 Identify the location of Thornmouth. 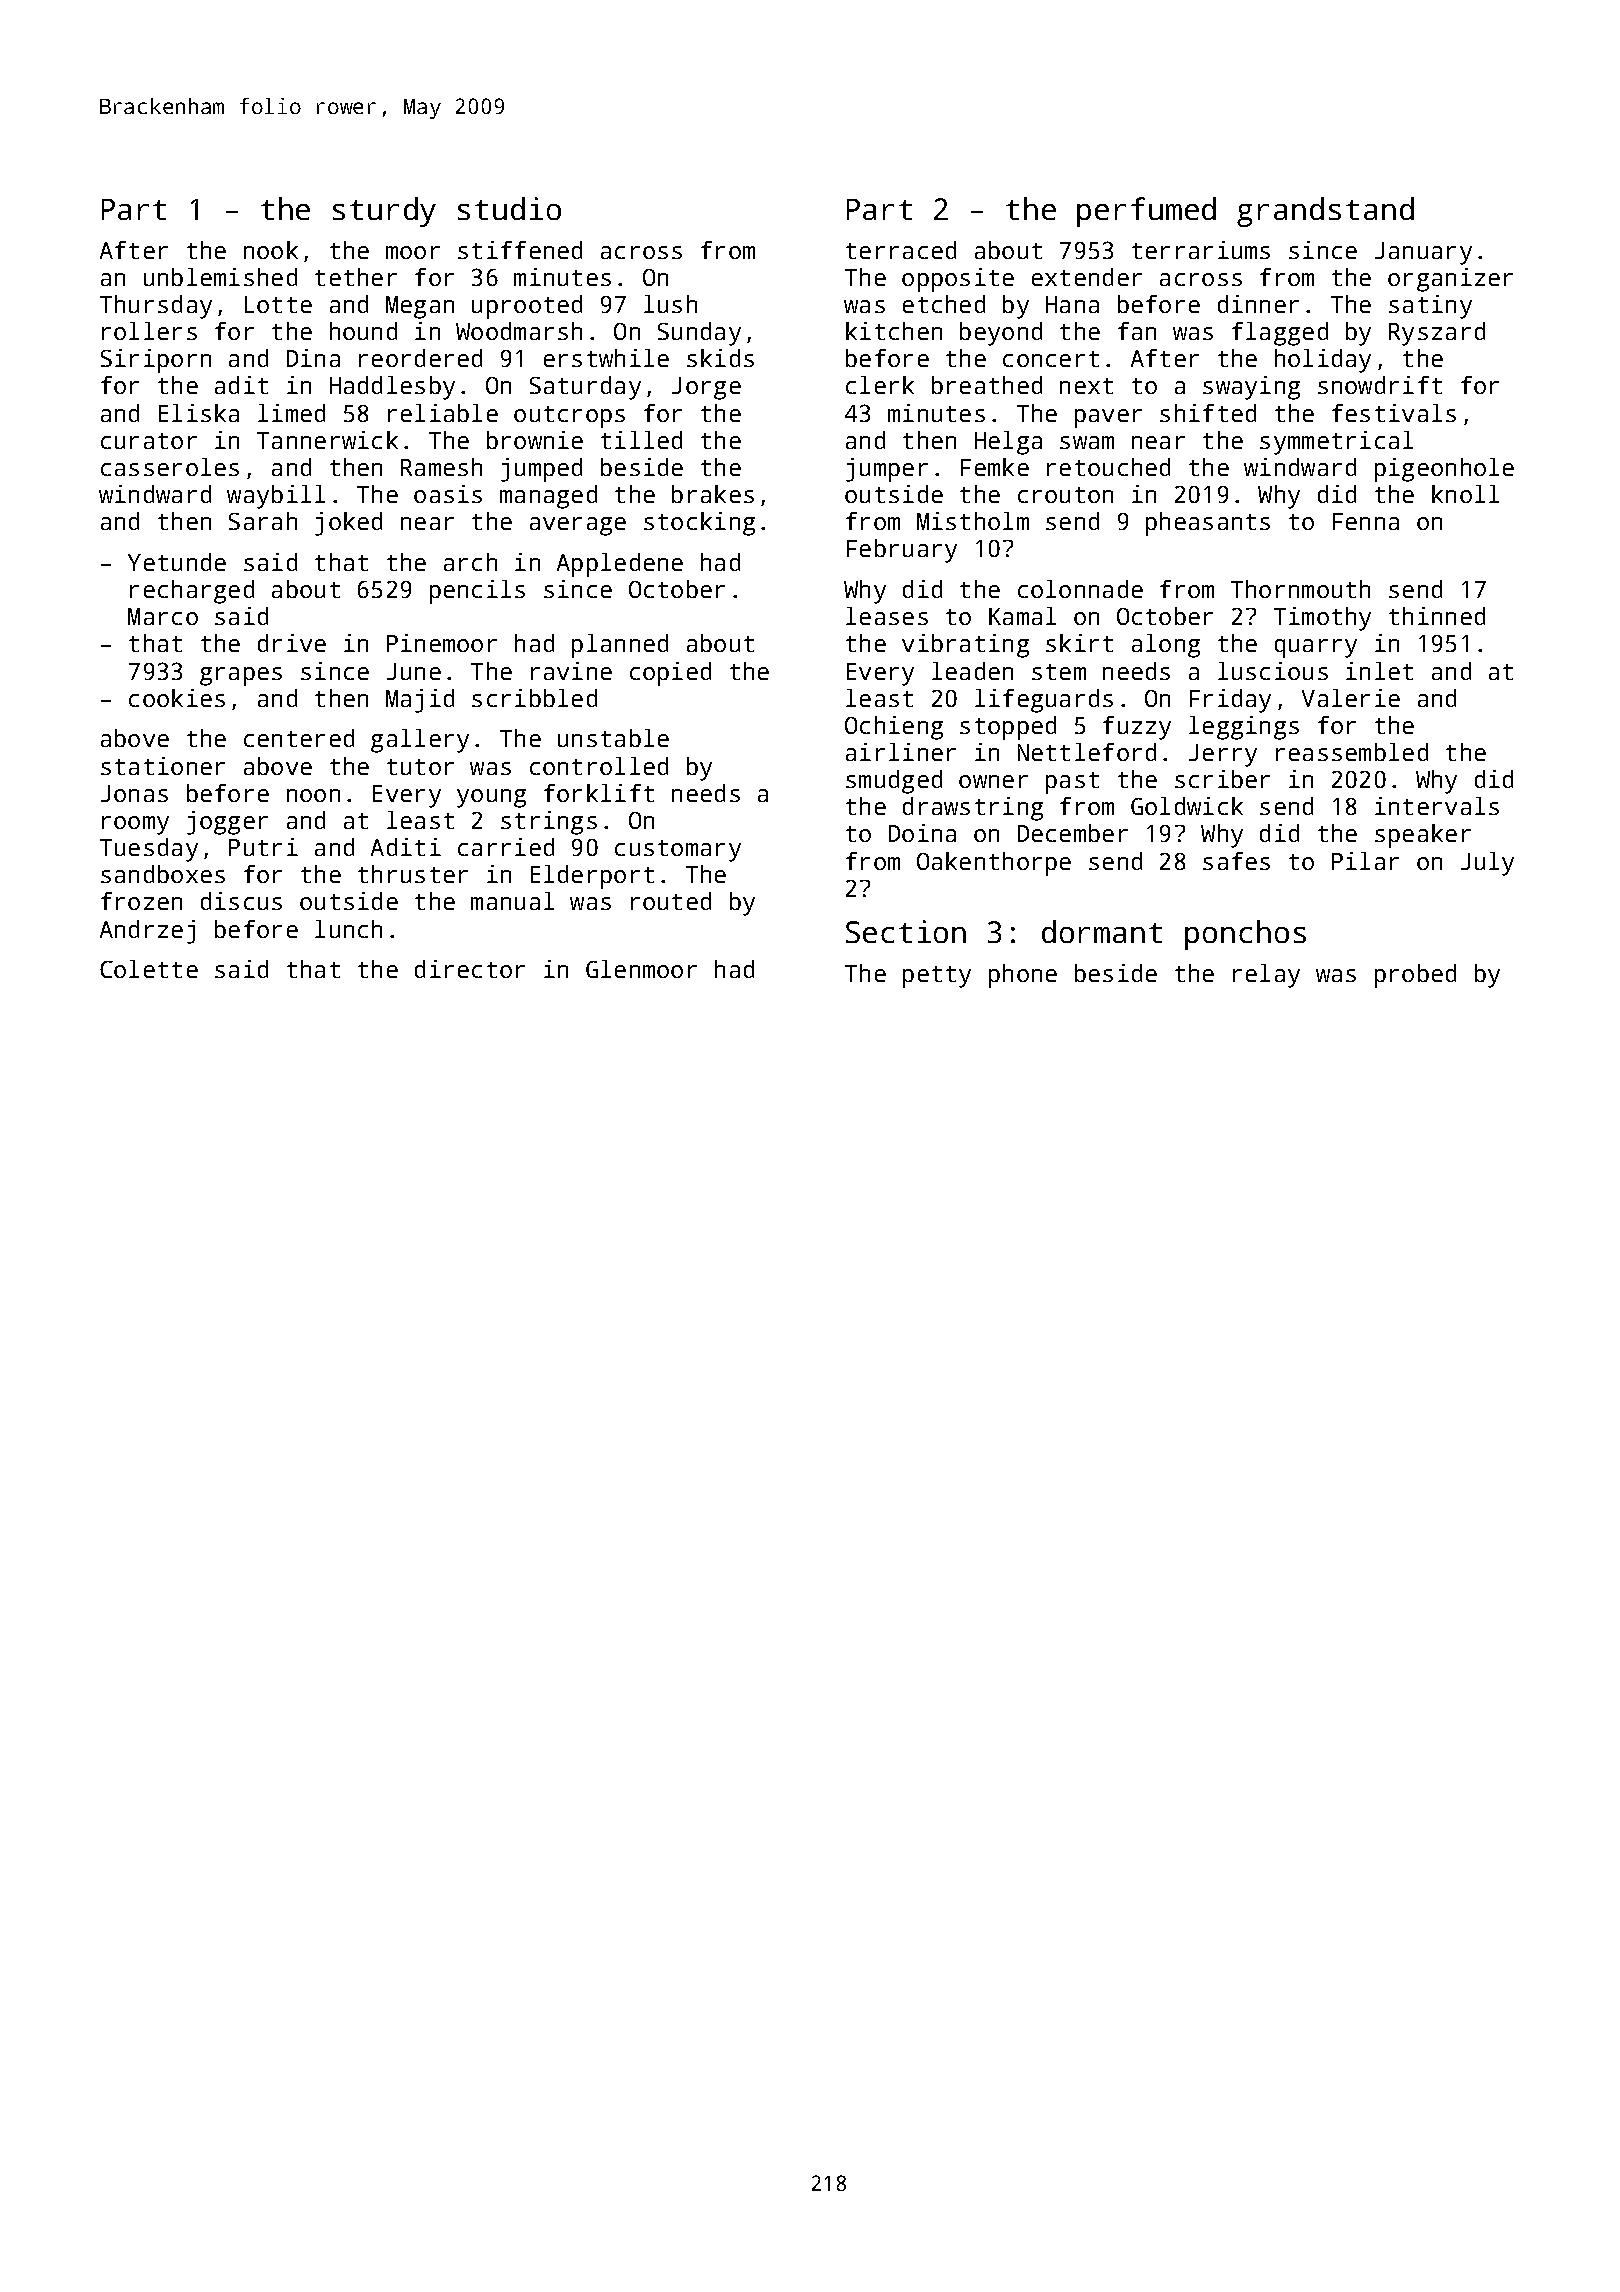
(1300, 589).
